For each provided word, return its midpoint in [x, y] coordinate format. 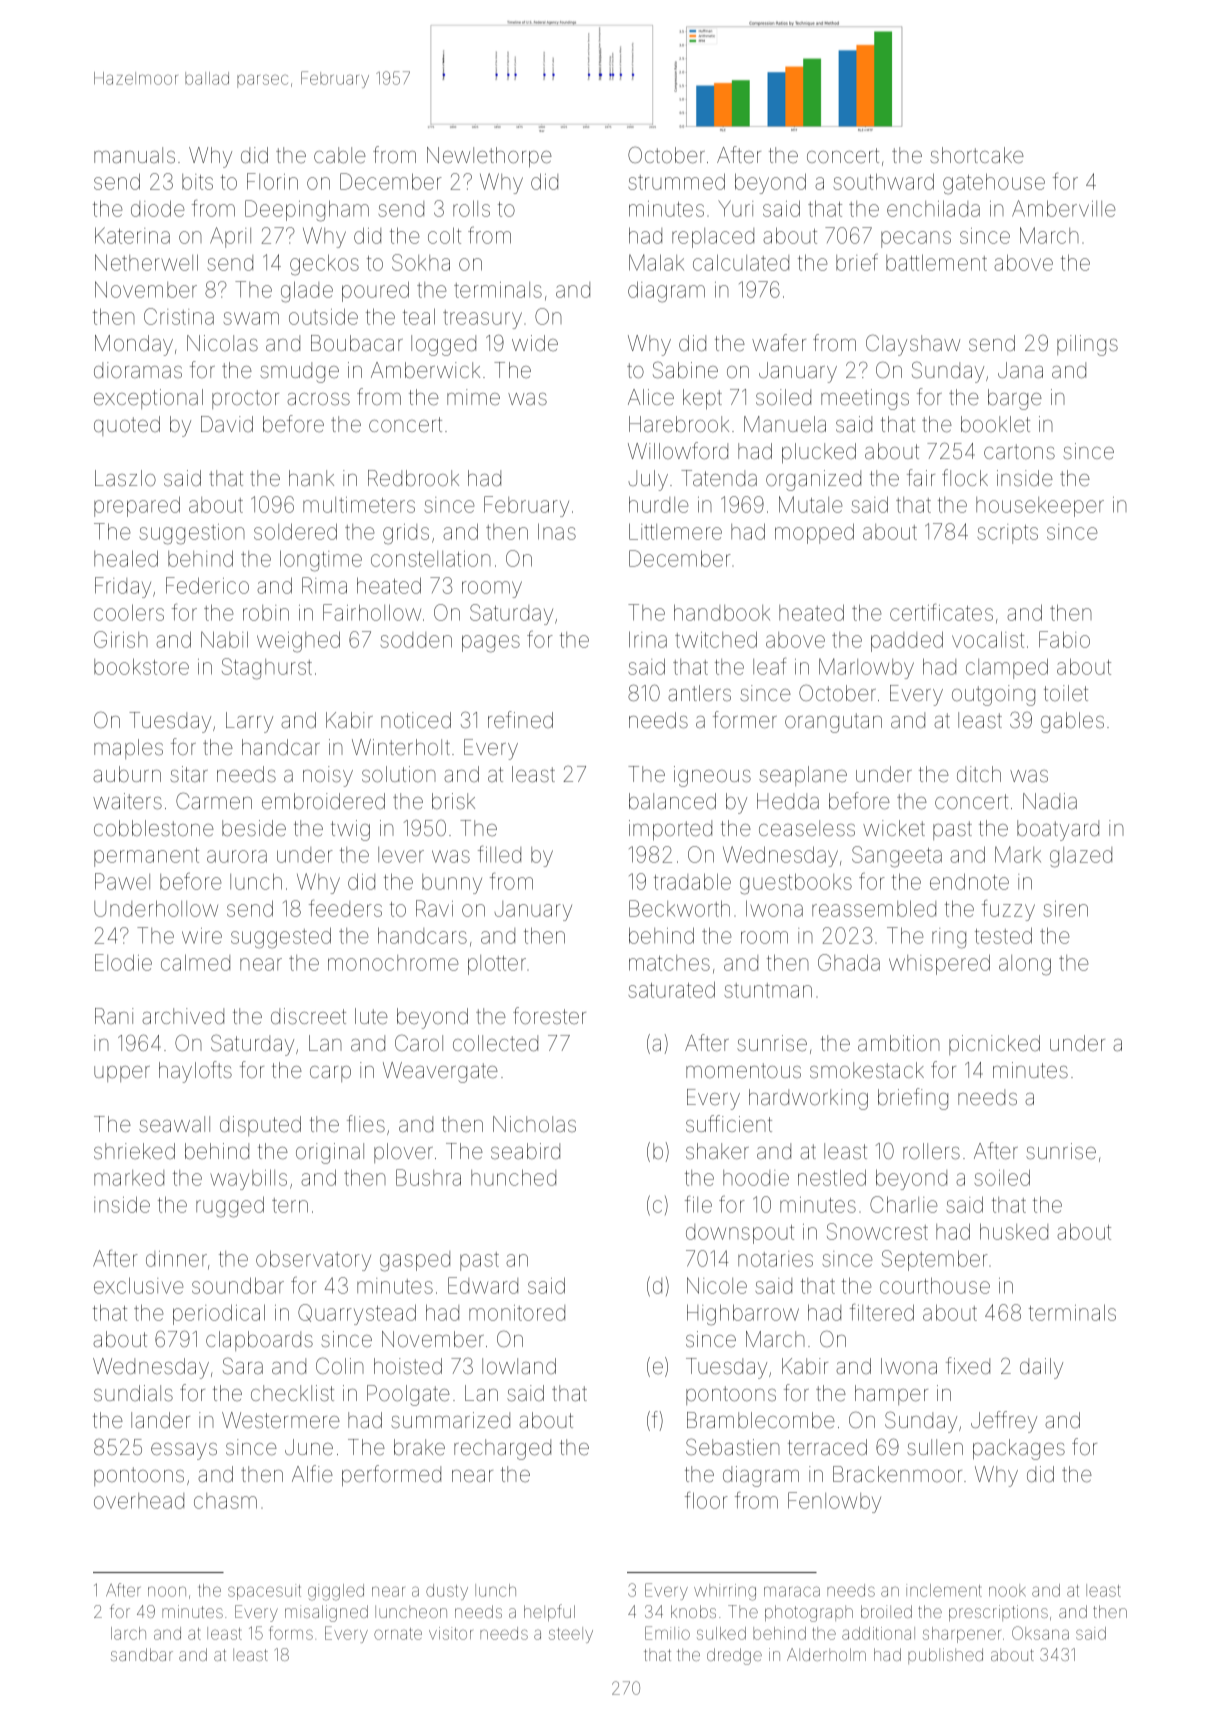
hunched [513, 1177]
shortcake [977, 155]
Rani [114, 1016]
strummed [676, 181]
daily [1041, 1368]
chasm [225, 1501]
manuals [134, 155]
